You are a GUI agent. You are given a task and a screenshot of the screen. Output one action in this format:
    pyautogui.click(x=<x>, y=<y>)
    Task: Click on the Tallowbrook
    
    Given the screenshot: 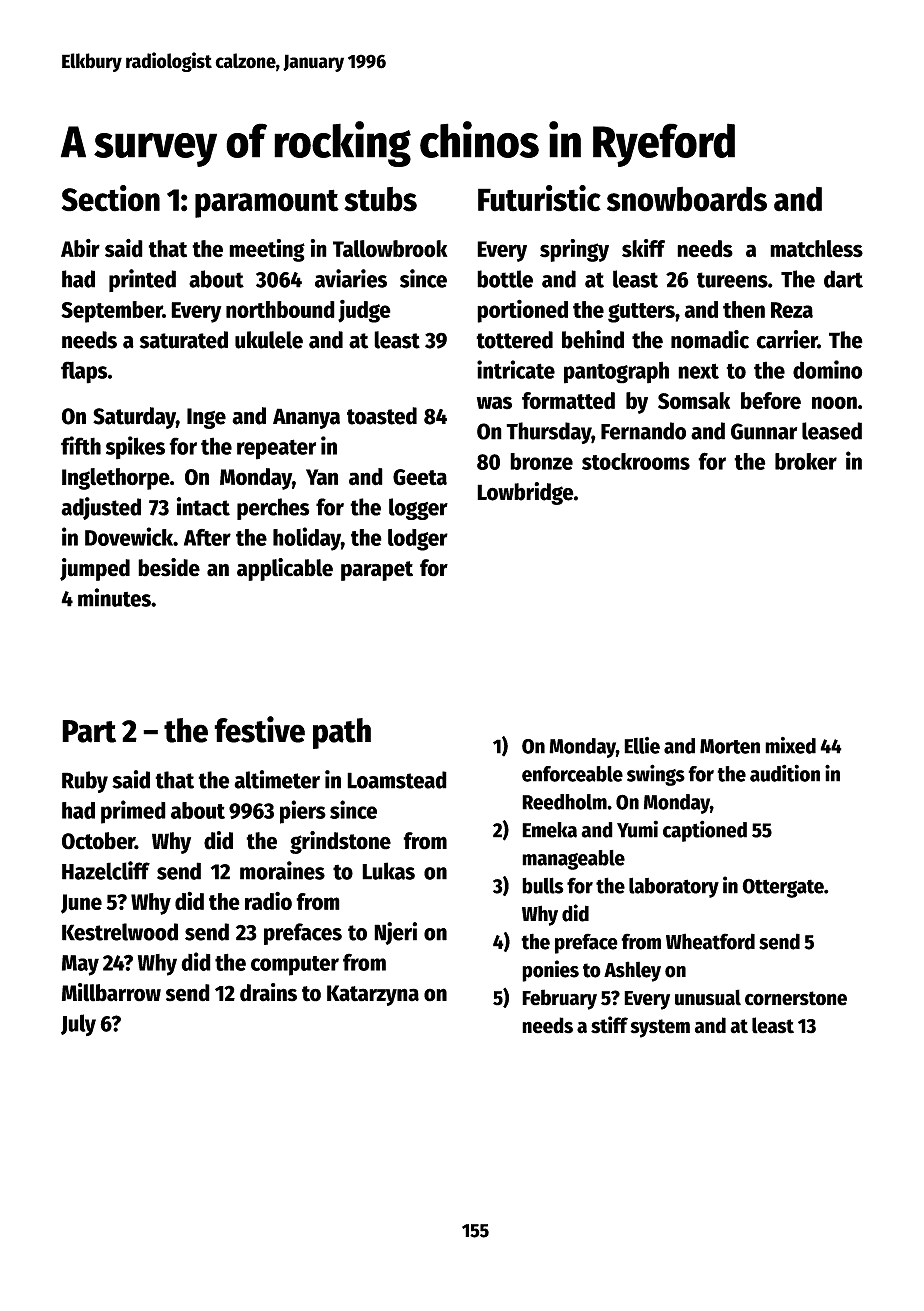 What is the action you would take?
    pyautogui.click(x=390, y=249)
